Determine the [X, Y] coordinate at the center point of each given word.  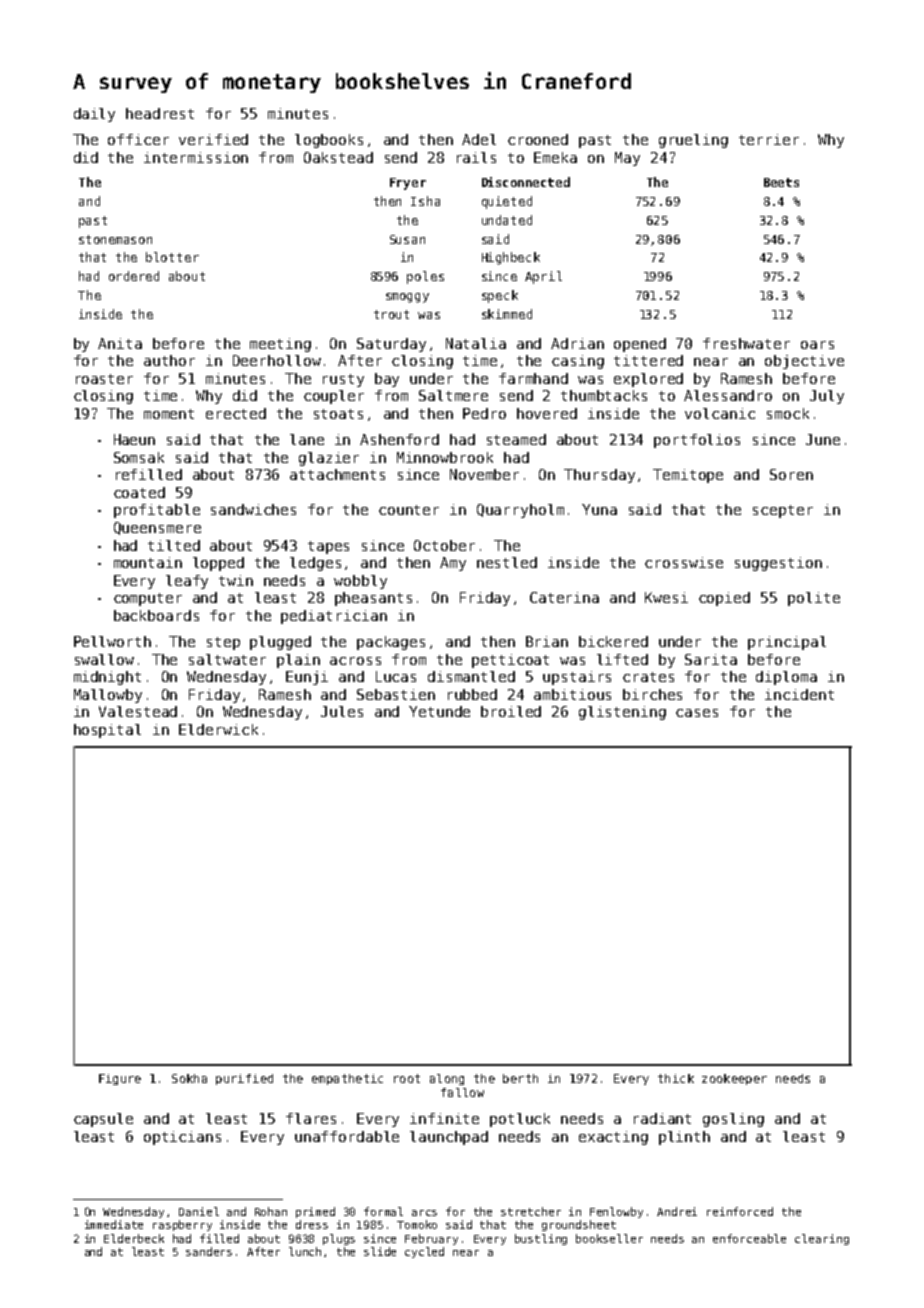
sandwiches [253, 509]
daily [94, 115]
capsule [103, 1120]
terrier [769, 139]
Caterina [564, 597]
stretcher [531, 1211]
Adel [479, 139]
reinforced [740, 1211]
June [823, 439]
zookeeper [734, 1079]
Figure [120, 1079]
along [447, 1079]
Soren [791, 474]
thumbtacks [604, 395]
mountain [148, 562]
